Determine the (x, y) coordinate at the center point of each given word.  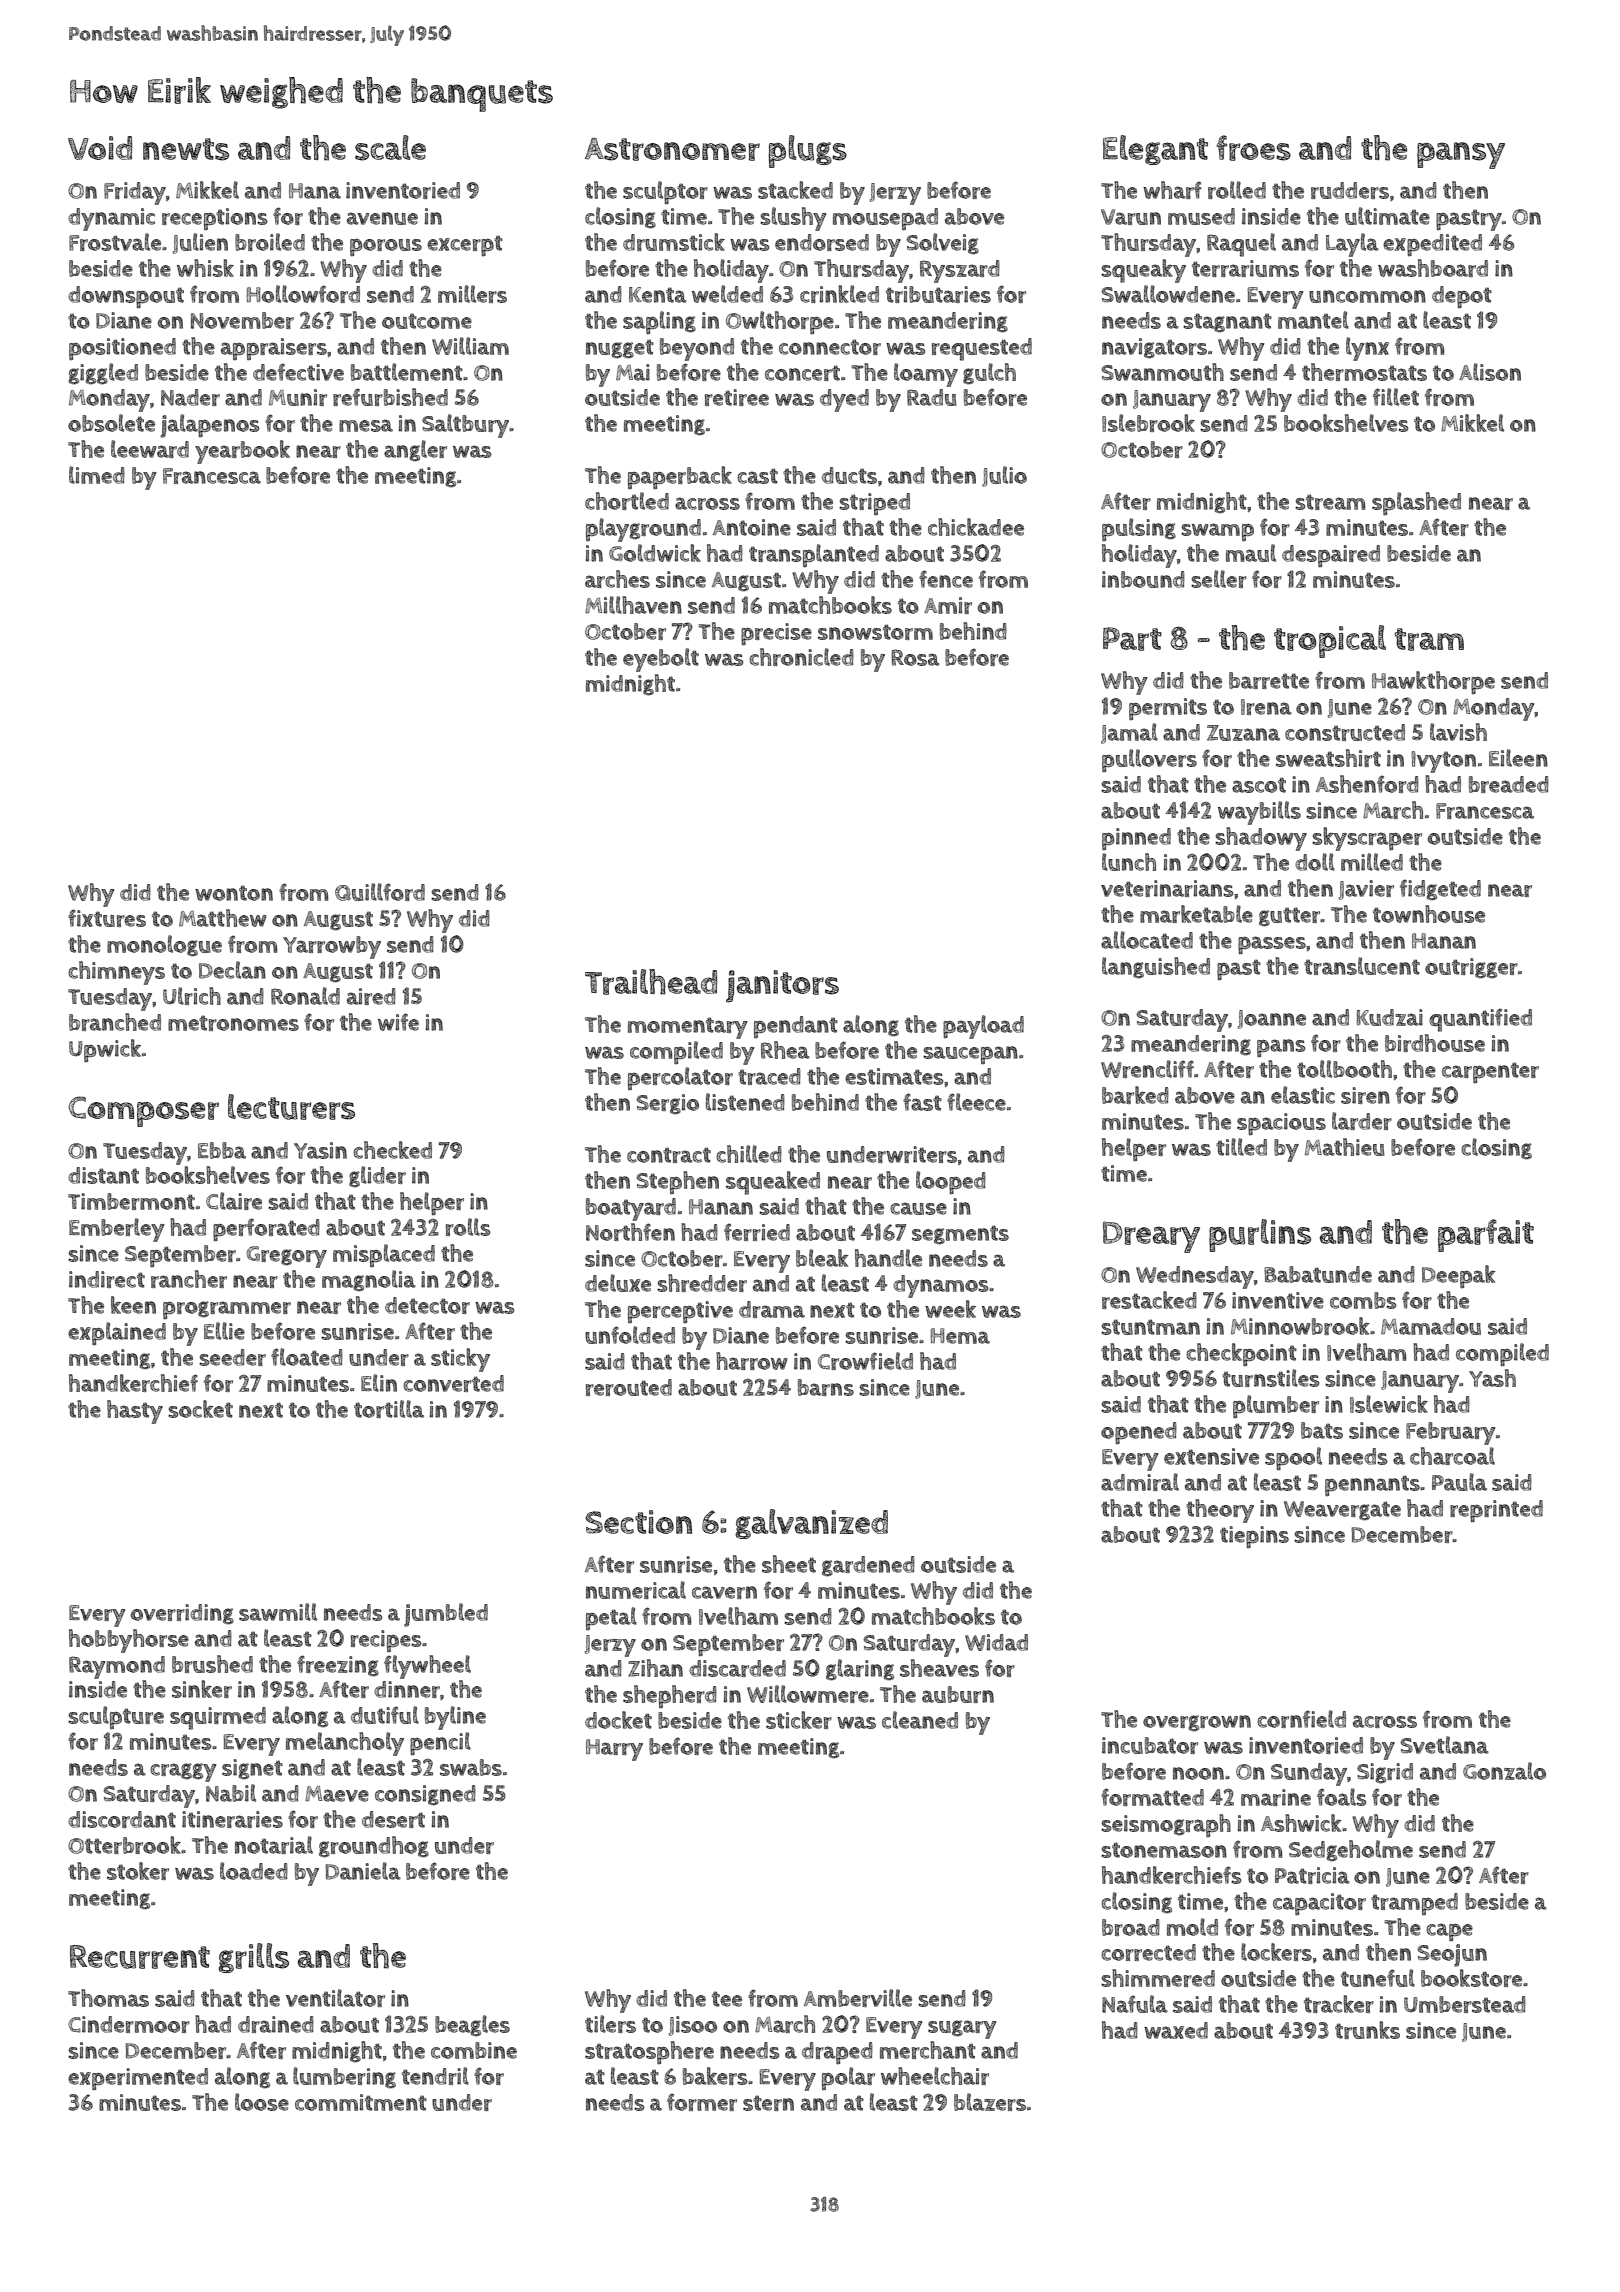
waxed (1176, 2030)
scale (390, 148)
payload (983, 1027)
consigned (425, 1795)
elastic (1303, 1095)
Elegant (1155, 150)
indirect (107, 1279)
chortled (627, 501)
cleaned (920, 1720)
